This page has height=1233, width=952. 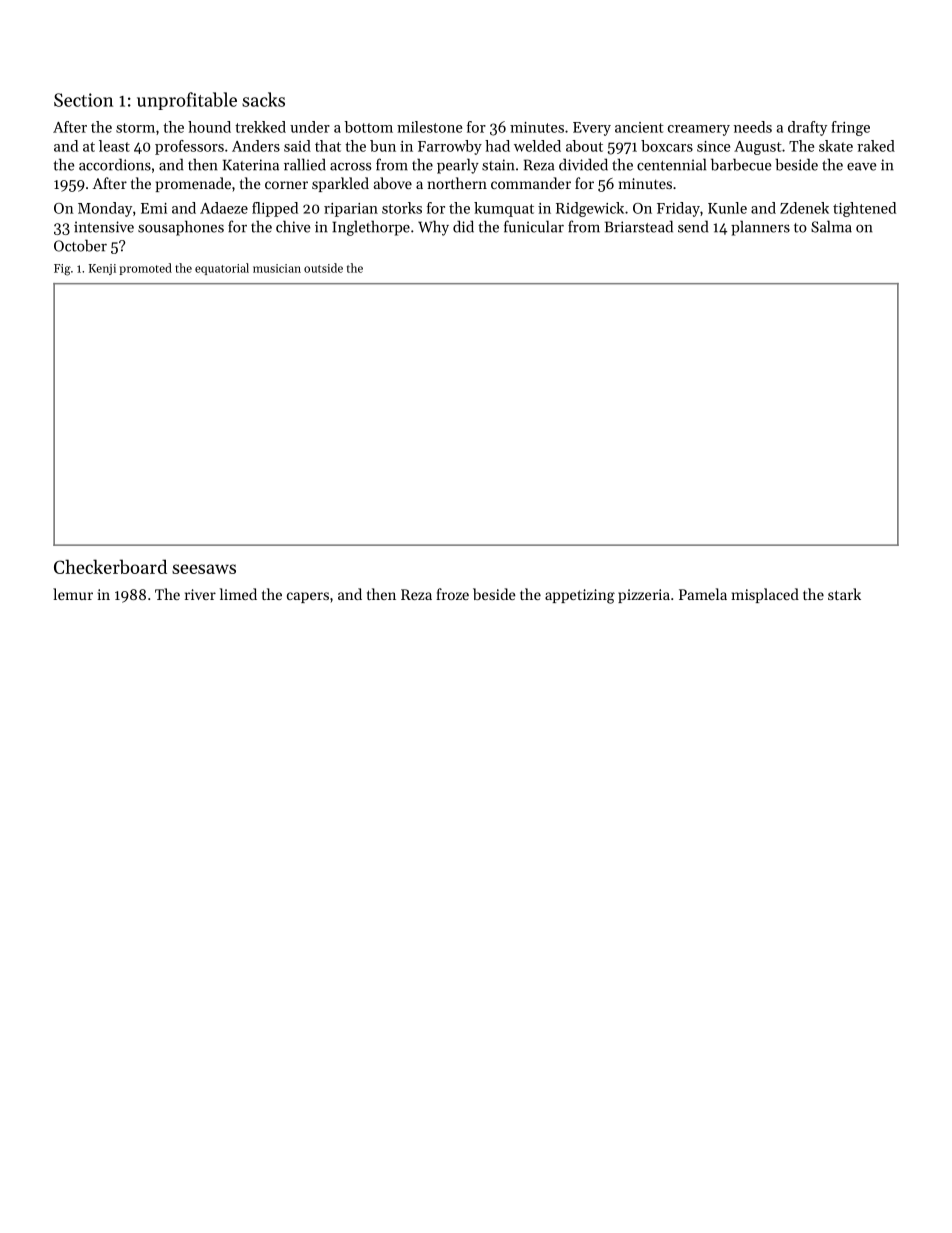 What do you see at coordinates (639, 226) in the page?
I see `Briarstead` at bounding box center [639, 226].
